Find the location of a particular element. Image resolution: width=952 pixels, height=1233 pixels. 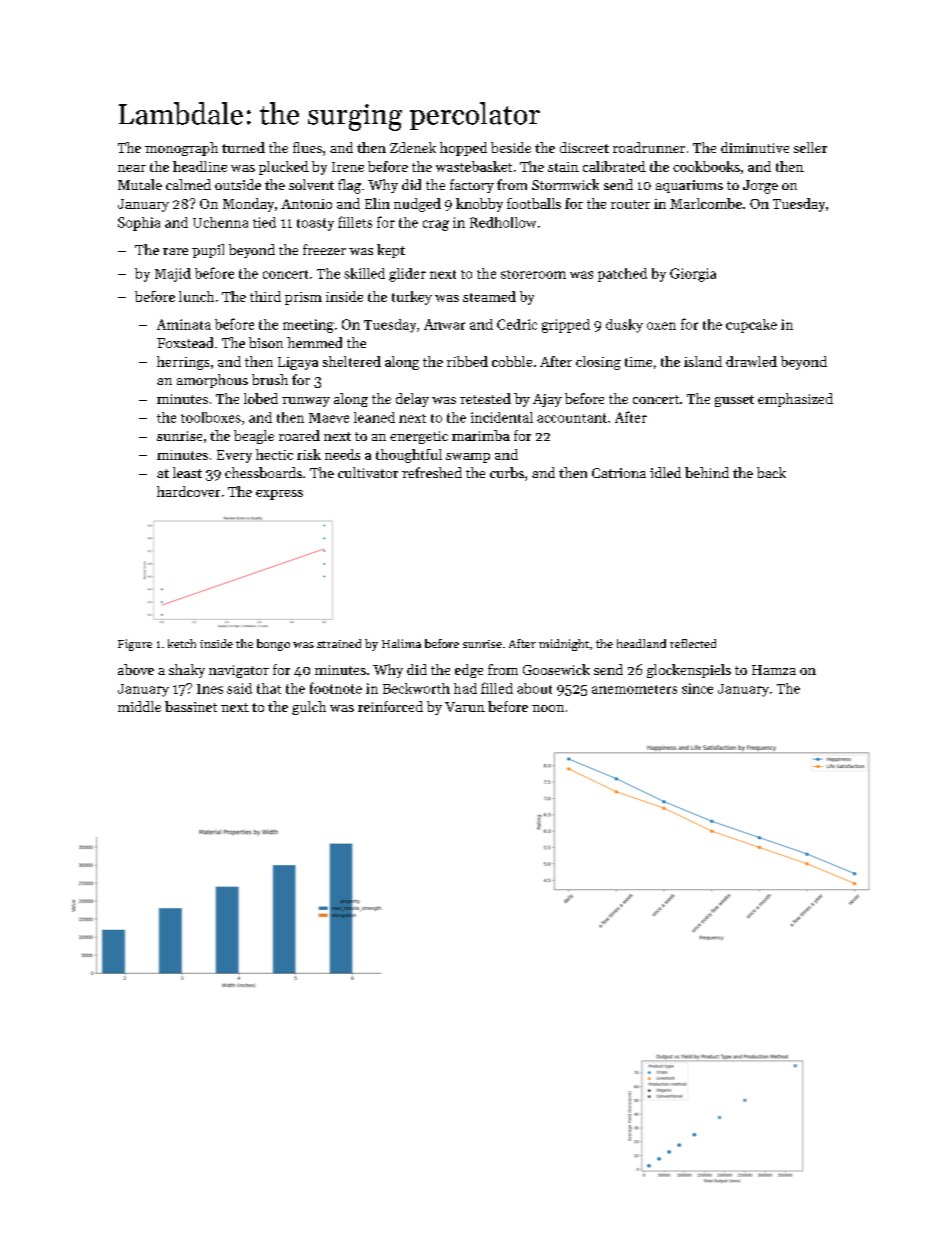

bongo is located at coordinates (273, 645).
